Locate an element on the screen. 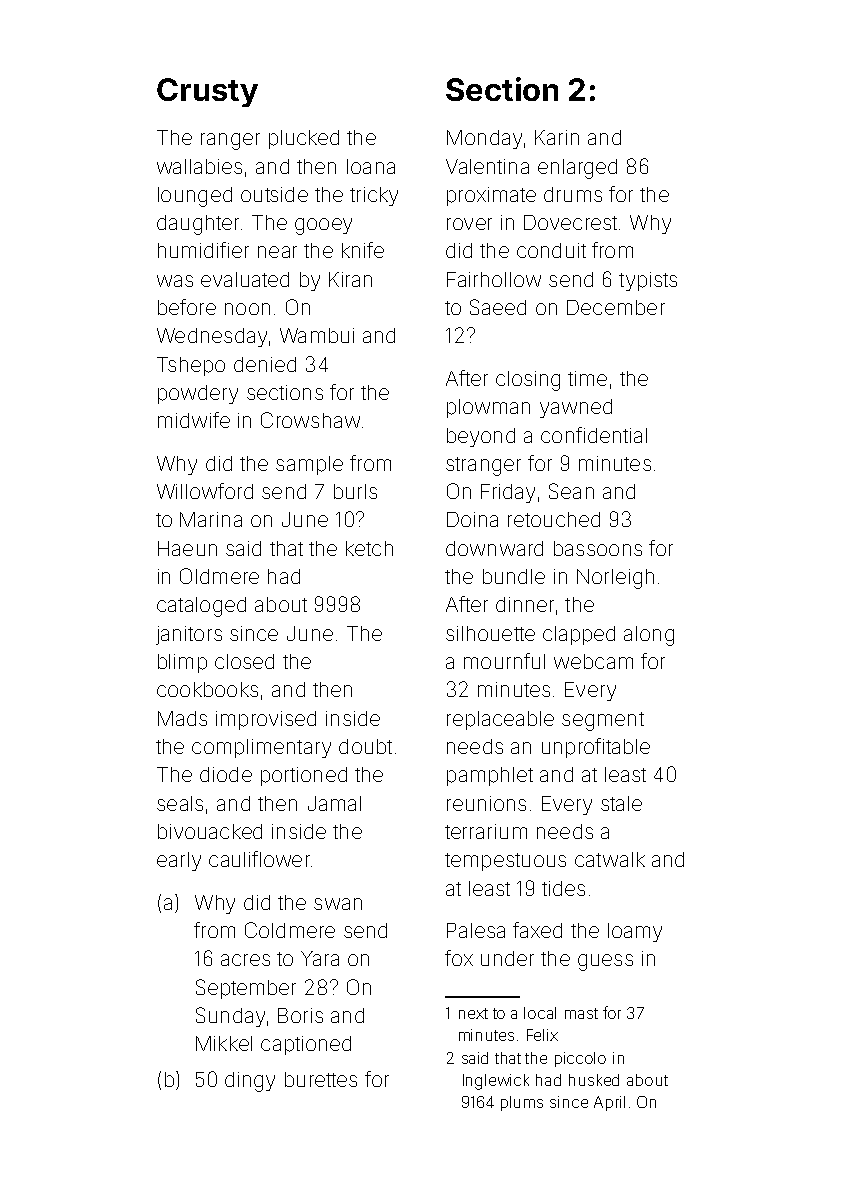  September is located at coordinates (246, 989).
